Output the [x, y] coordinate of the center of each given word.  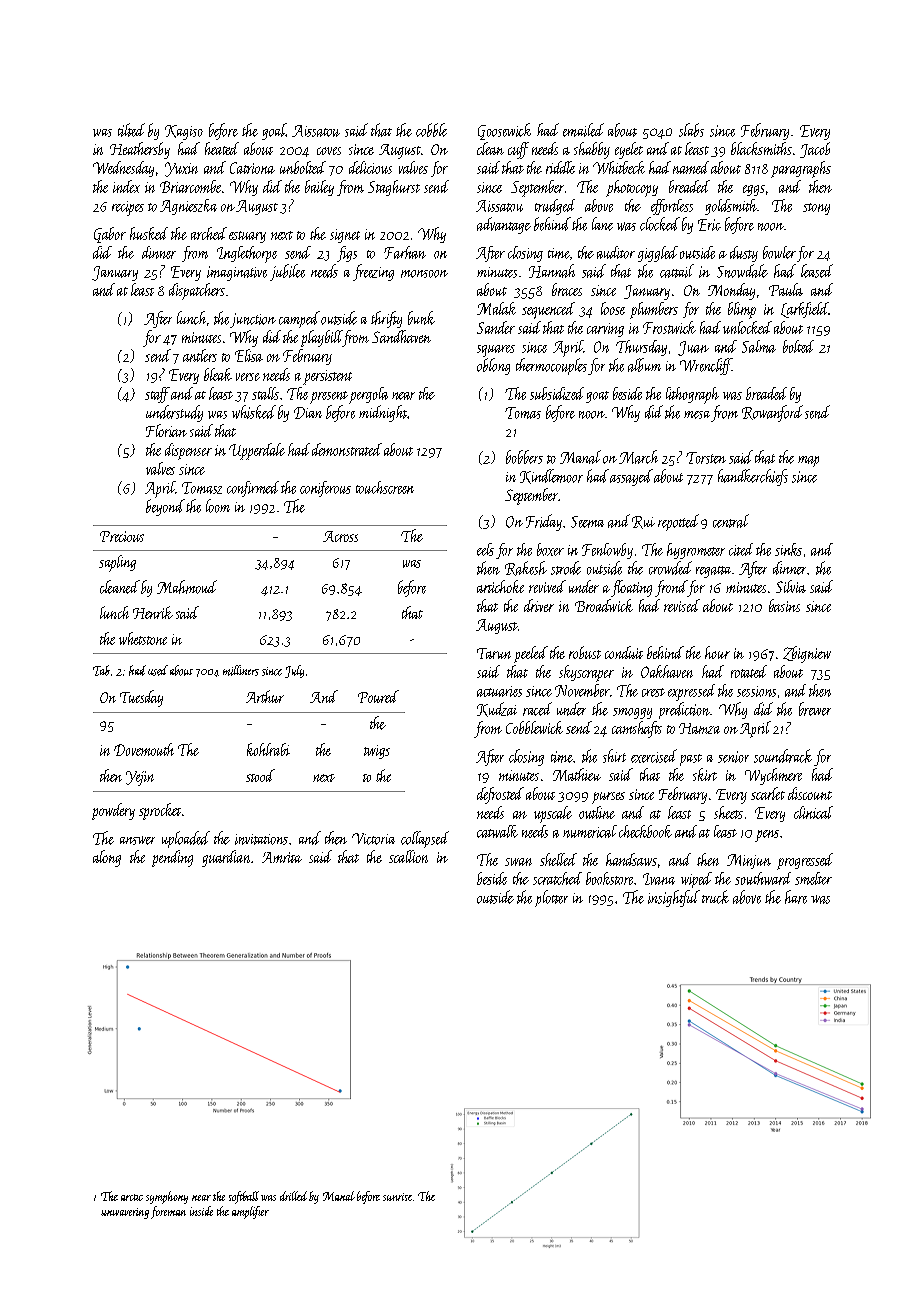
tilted [131, 130]
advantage [504, 225]
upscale [553, 814]
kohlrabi [268, 749]
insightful [674, 898]
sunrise [397, 1197]
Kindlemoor [551, 476]
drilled [293, 1196]
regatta [713, 572]
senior [733, 757]
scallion [408, 856]
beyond [165, 507]
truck [715, 897]
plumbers [654, 310]
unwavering [125, 1213]
